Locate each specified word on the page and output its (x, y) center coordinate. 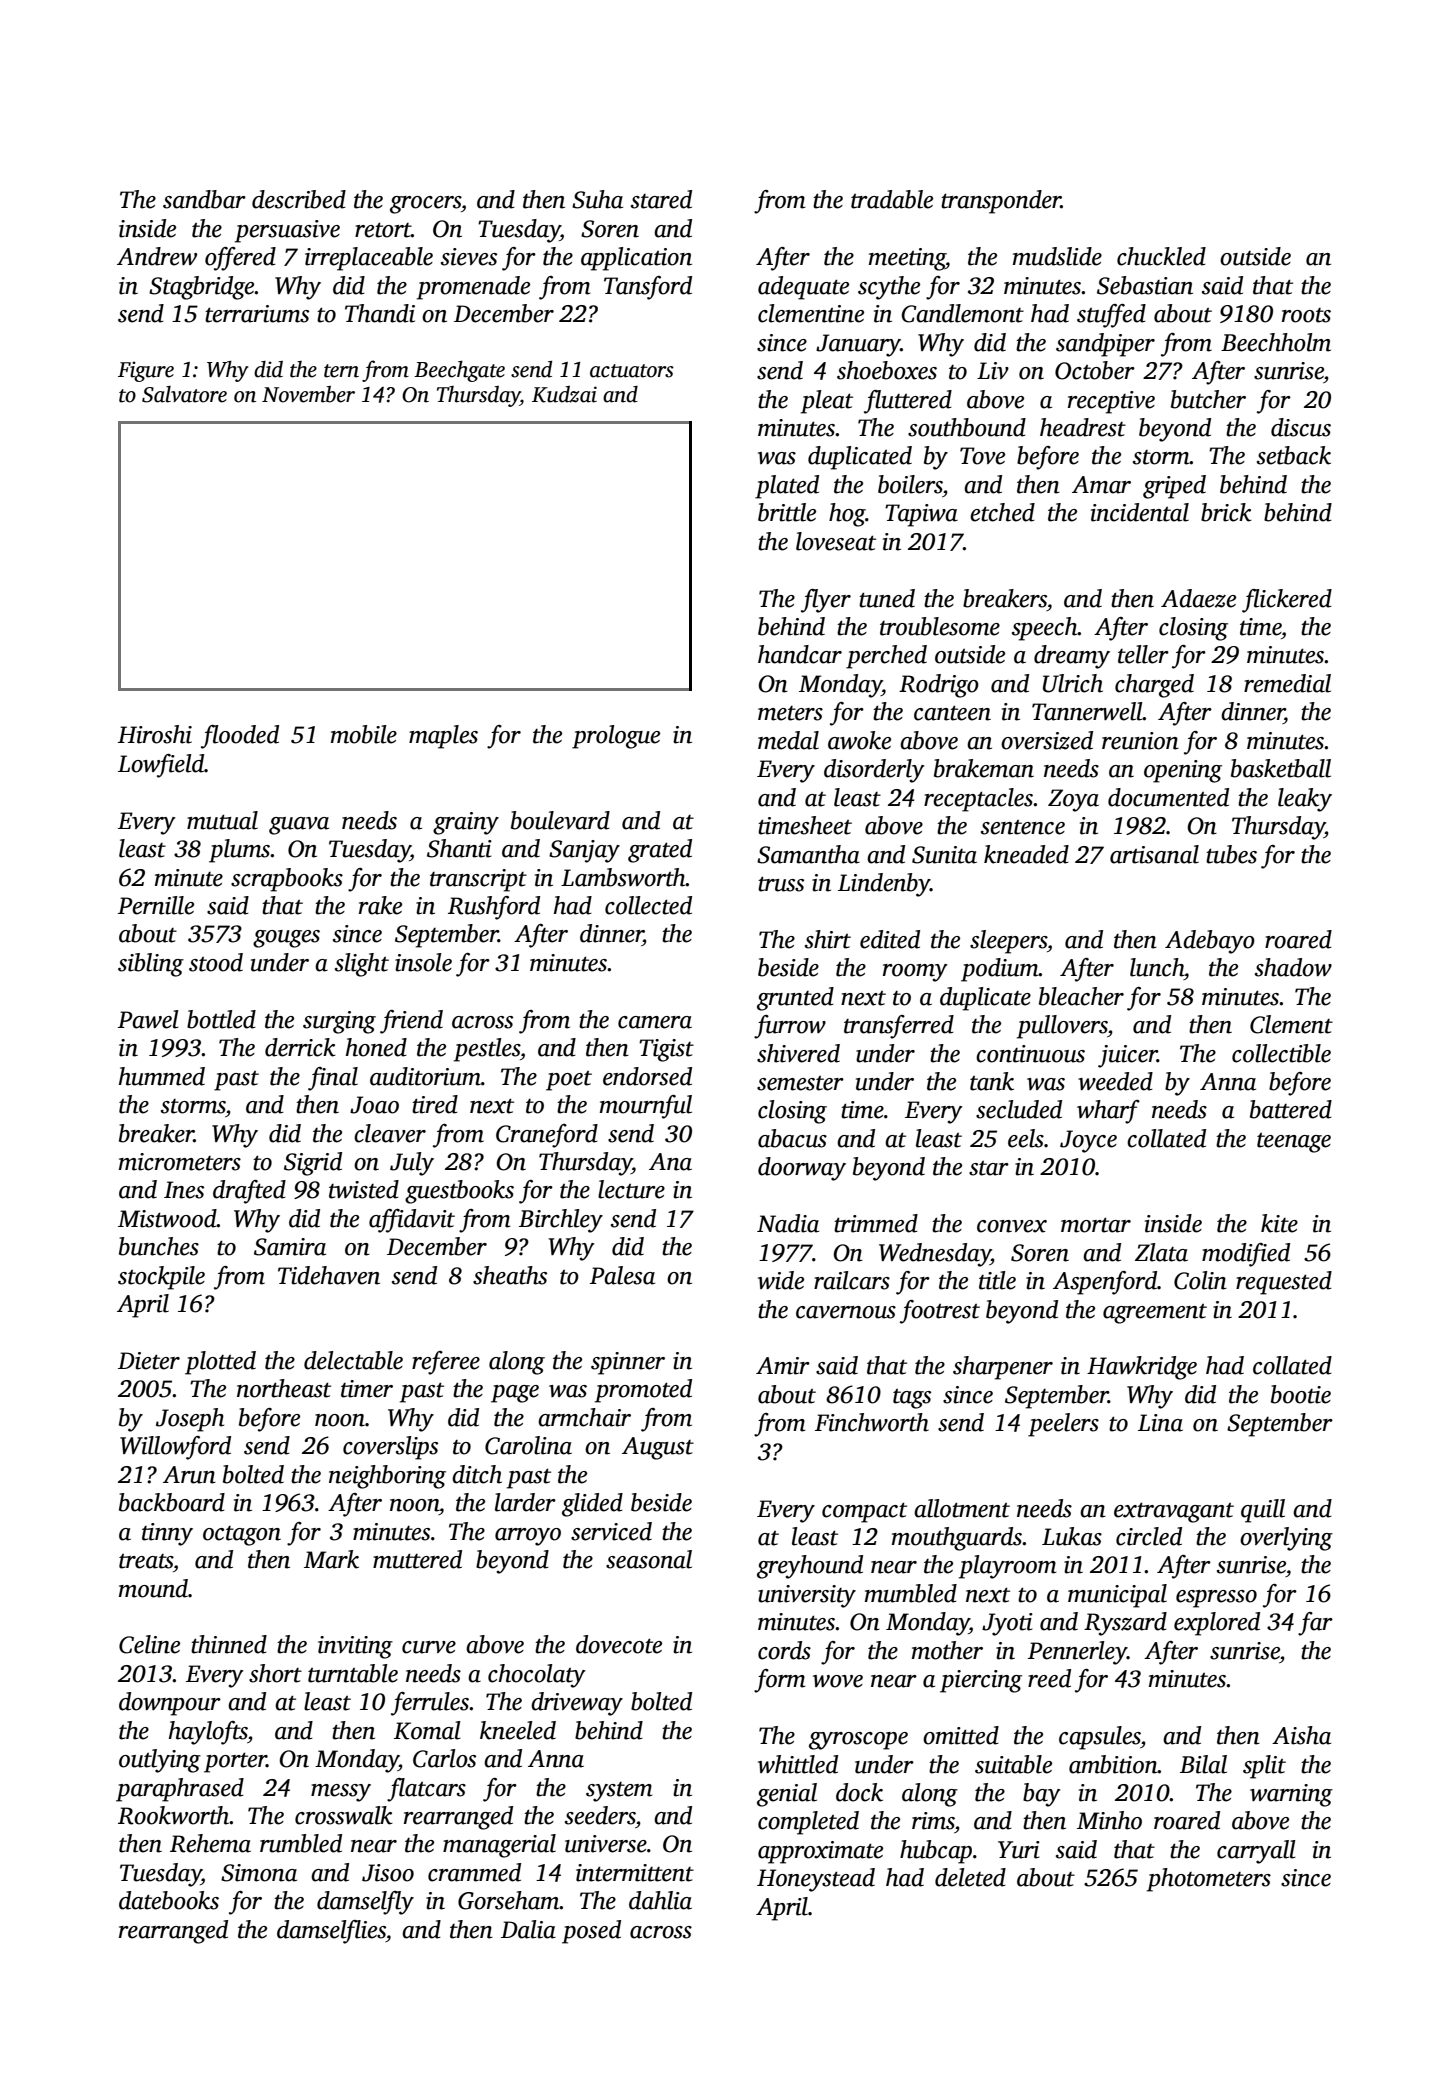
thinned (229, 1644)
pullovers (1062, 1027)
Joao (374, 1105)
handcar (800, 654)
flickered (1287, 601)
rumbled (301, 1843)
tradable (892, 199)
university (807, 1596)
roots (1306, 315)
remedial (1287, 683)
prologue (616, 737)
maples (443, 737)
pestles (487, 1050)
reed (1049, 1678)
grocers (425, 205)
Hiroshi (155, 734)
